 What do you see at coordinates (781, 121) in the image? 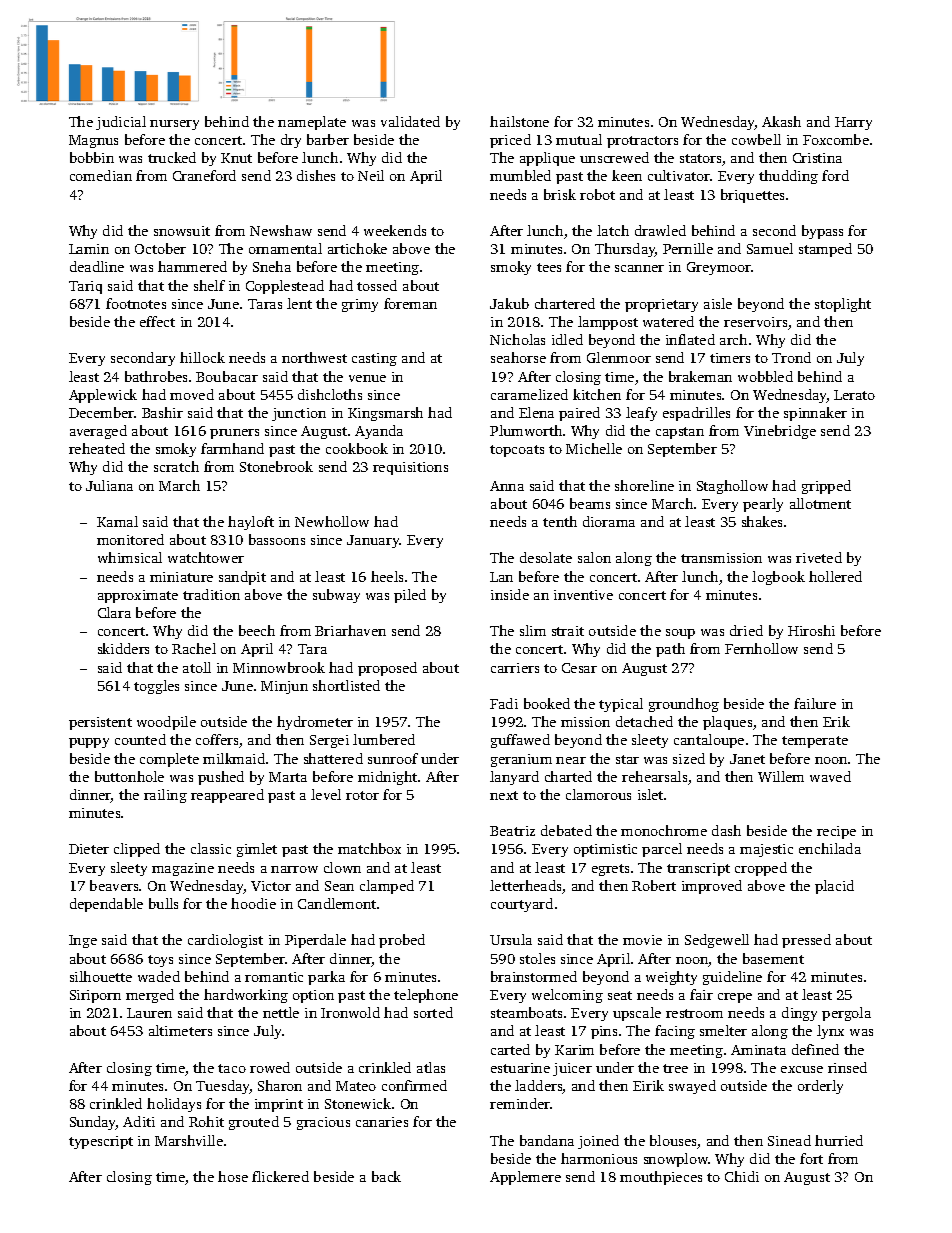
I see `Akash` at bounding box center [781, 121].
